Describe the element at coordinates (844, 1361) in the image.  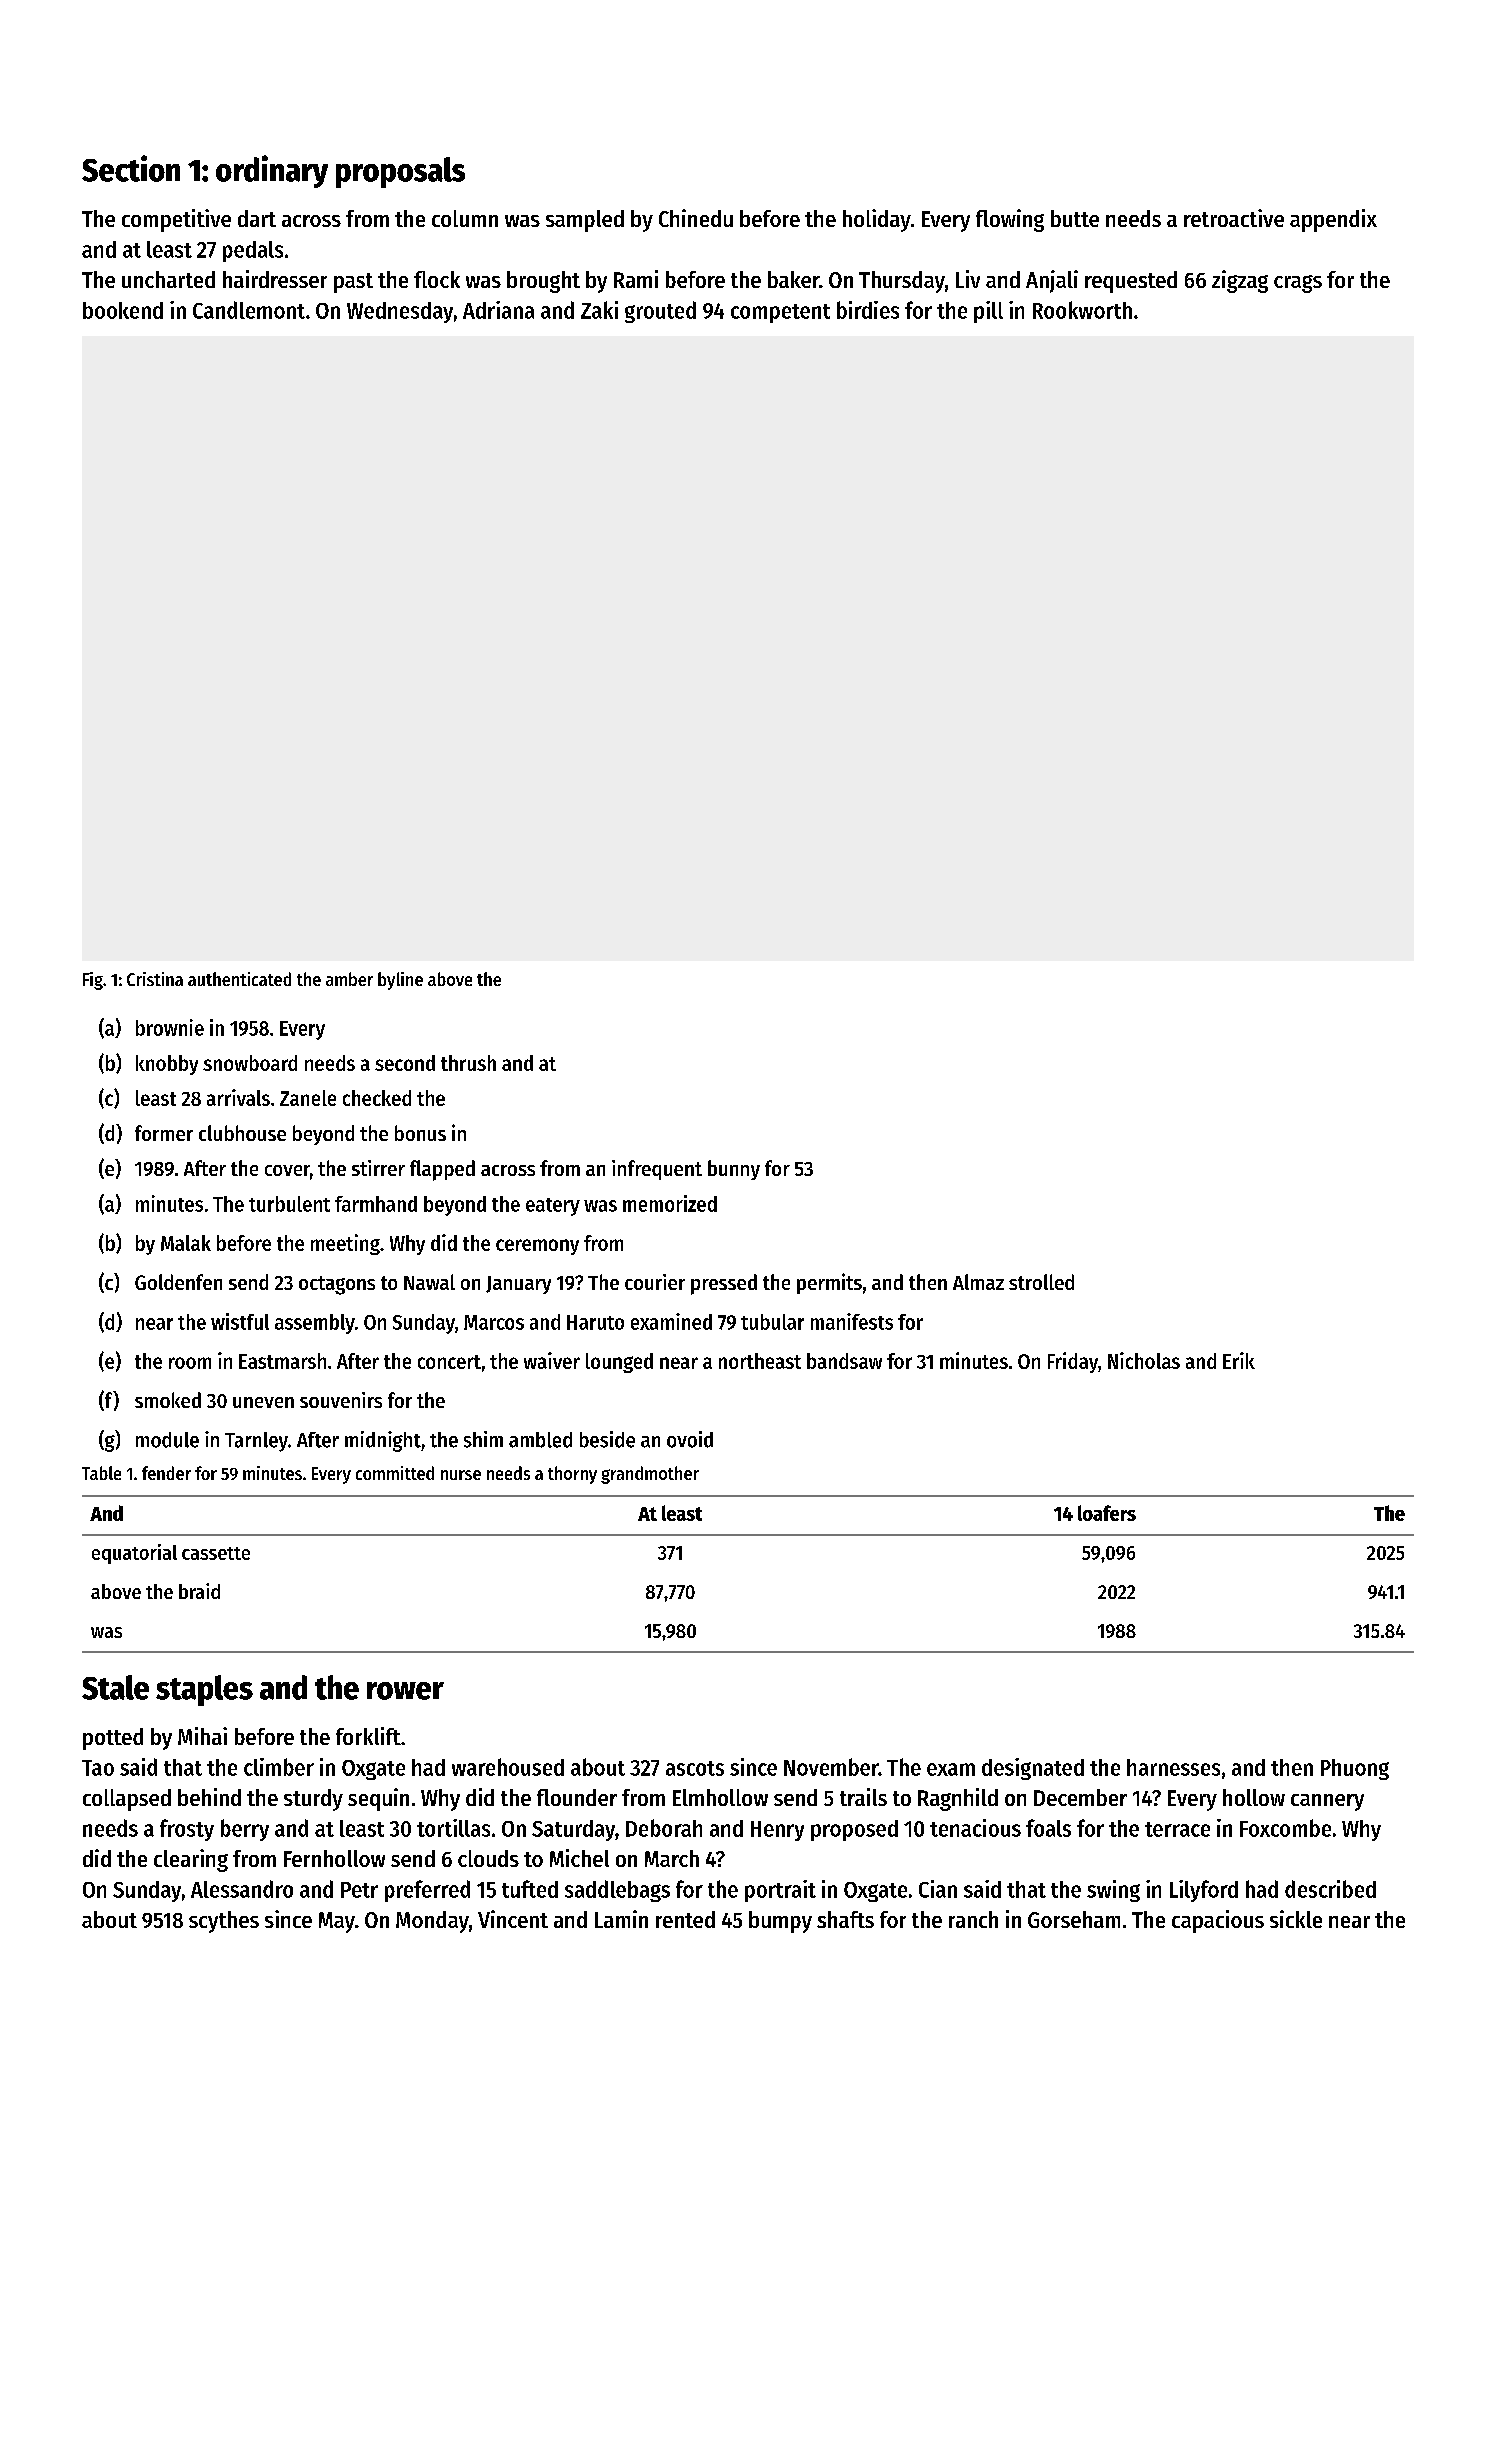
I see `bandsaw` at that location.
